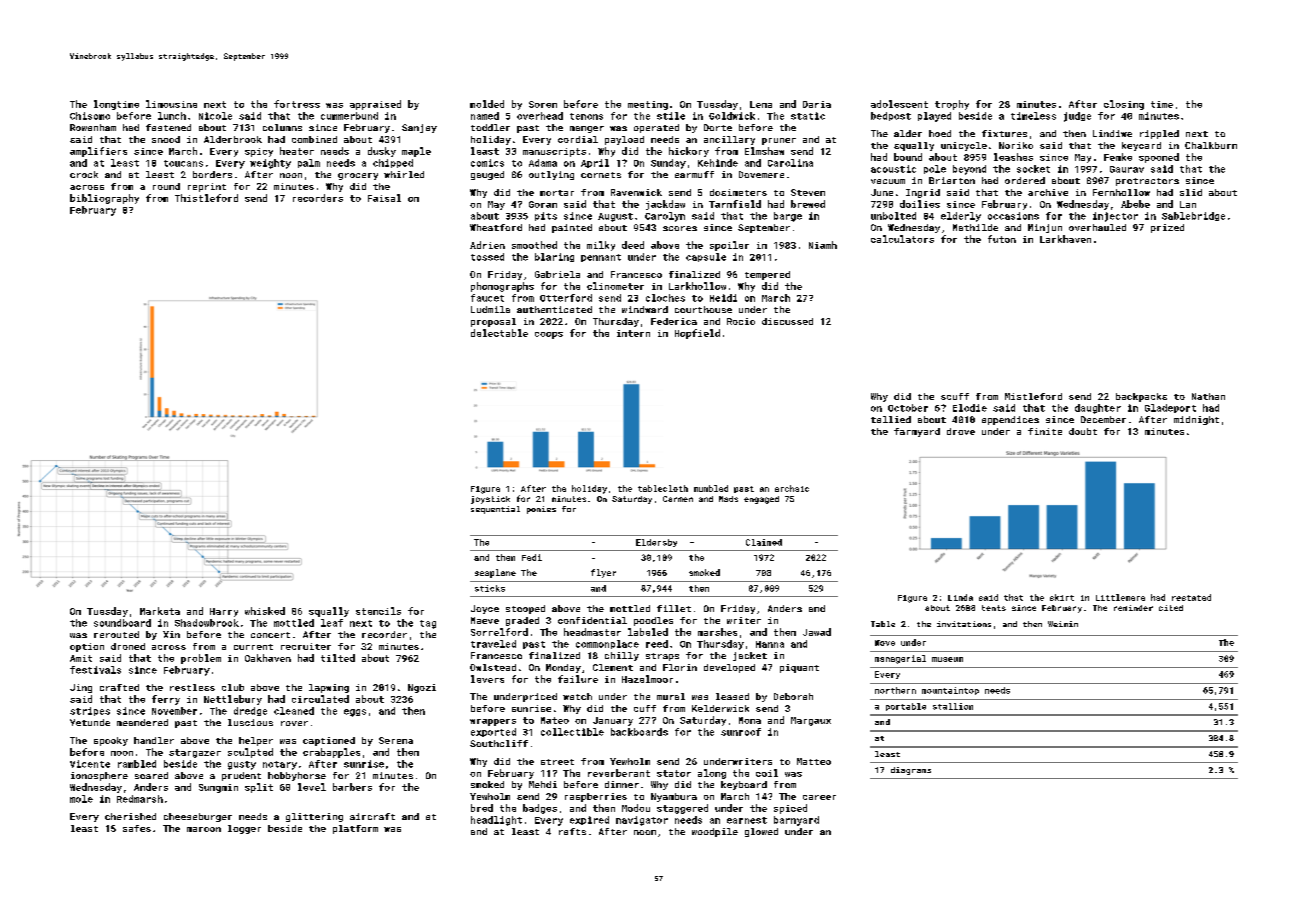 The image size is (1308, 924). What do you see at coordinates (265, 611) in the image?
I see `whisked` at bounding box center [265, 611].
